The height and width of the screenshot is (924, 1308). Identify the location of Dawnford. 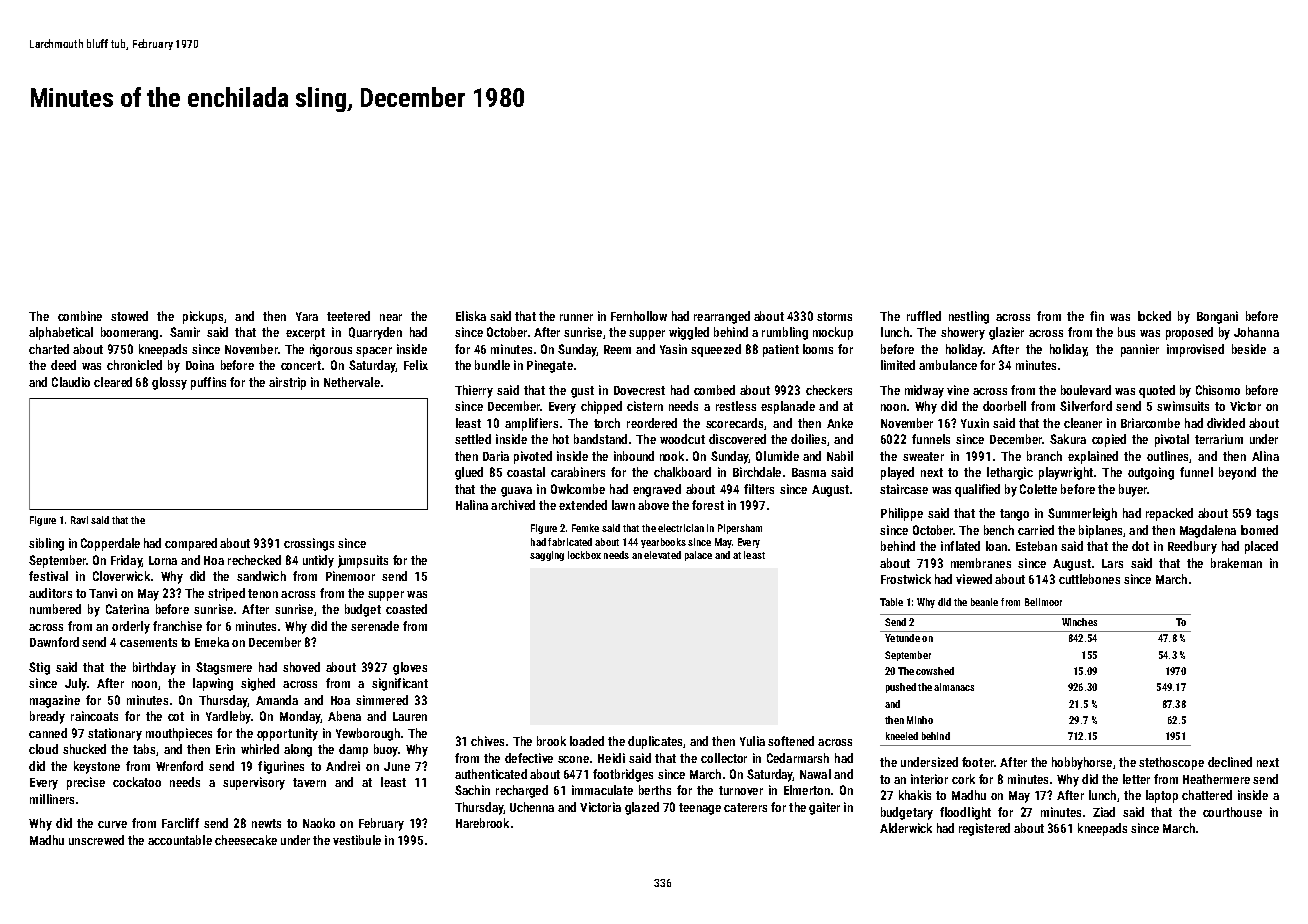
(54, 642).
